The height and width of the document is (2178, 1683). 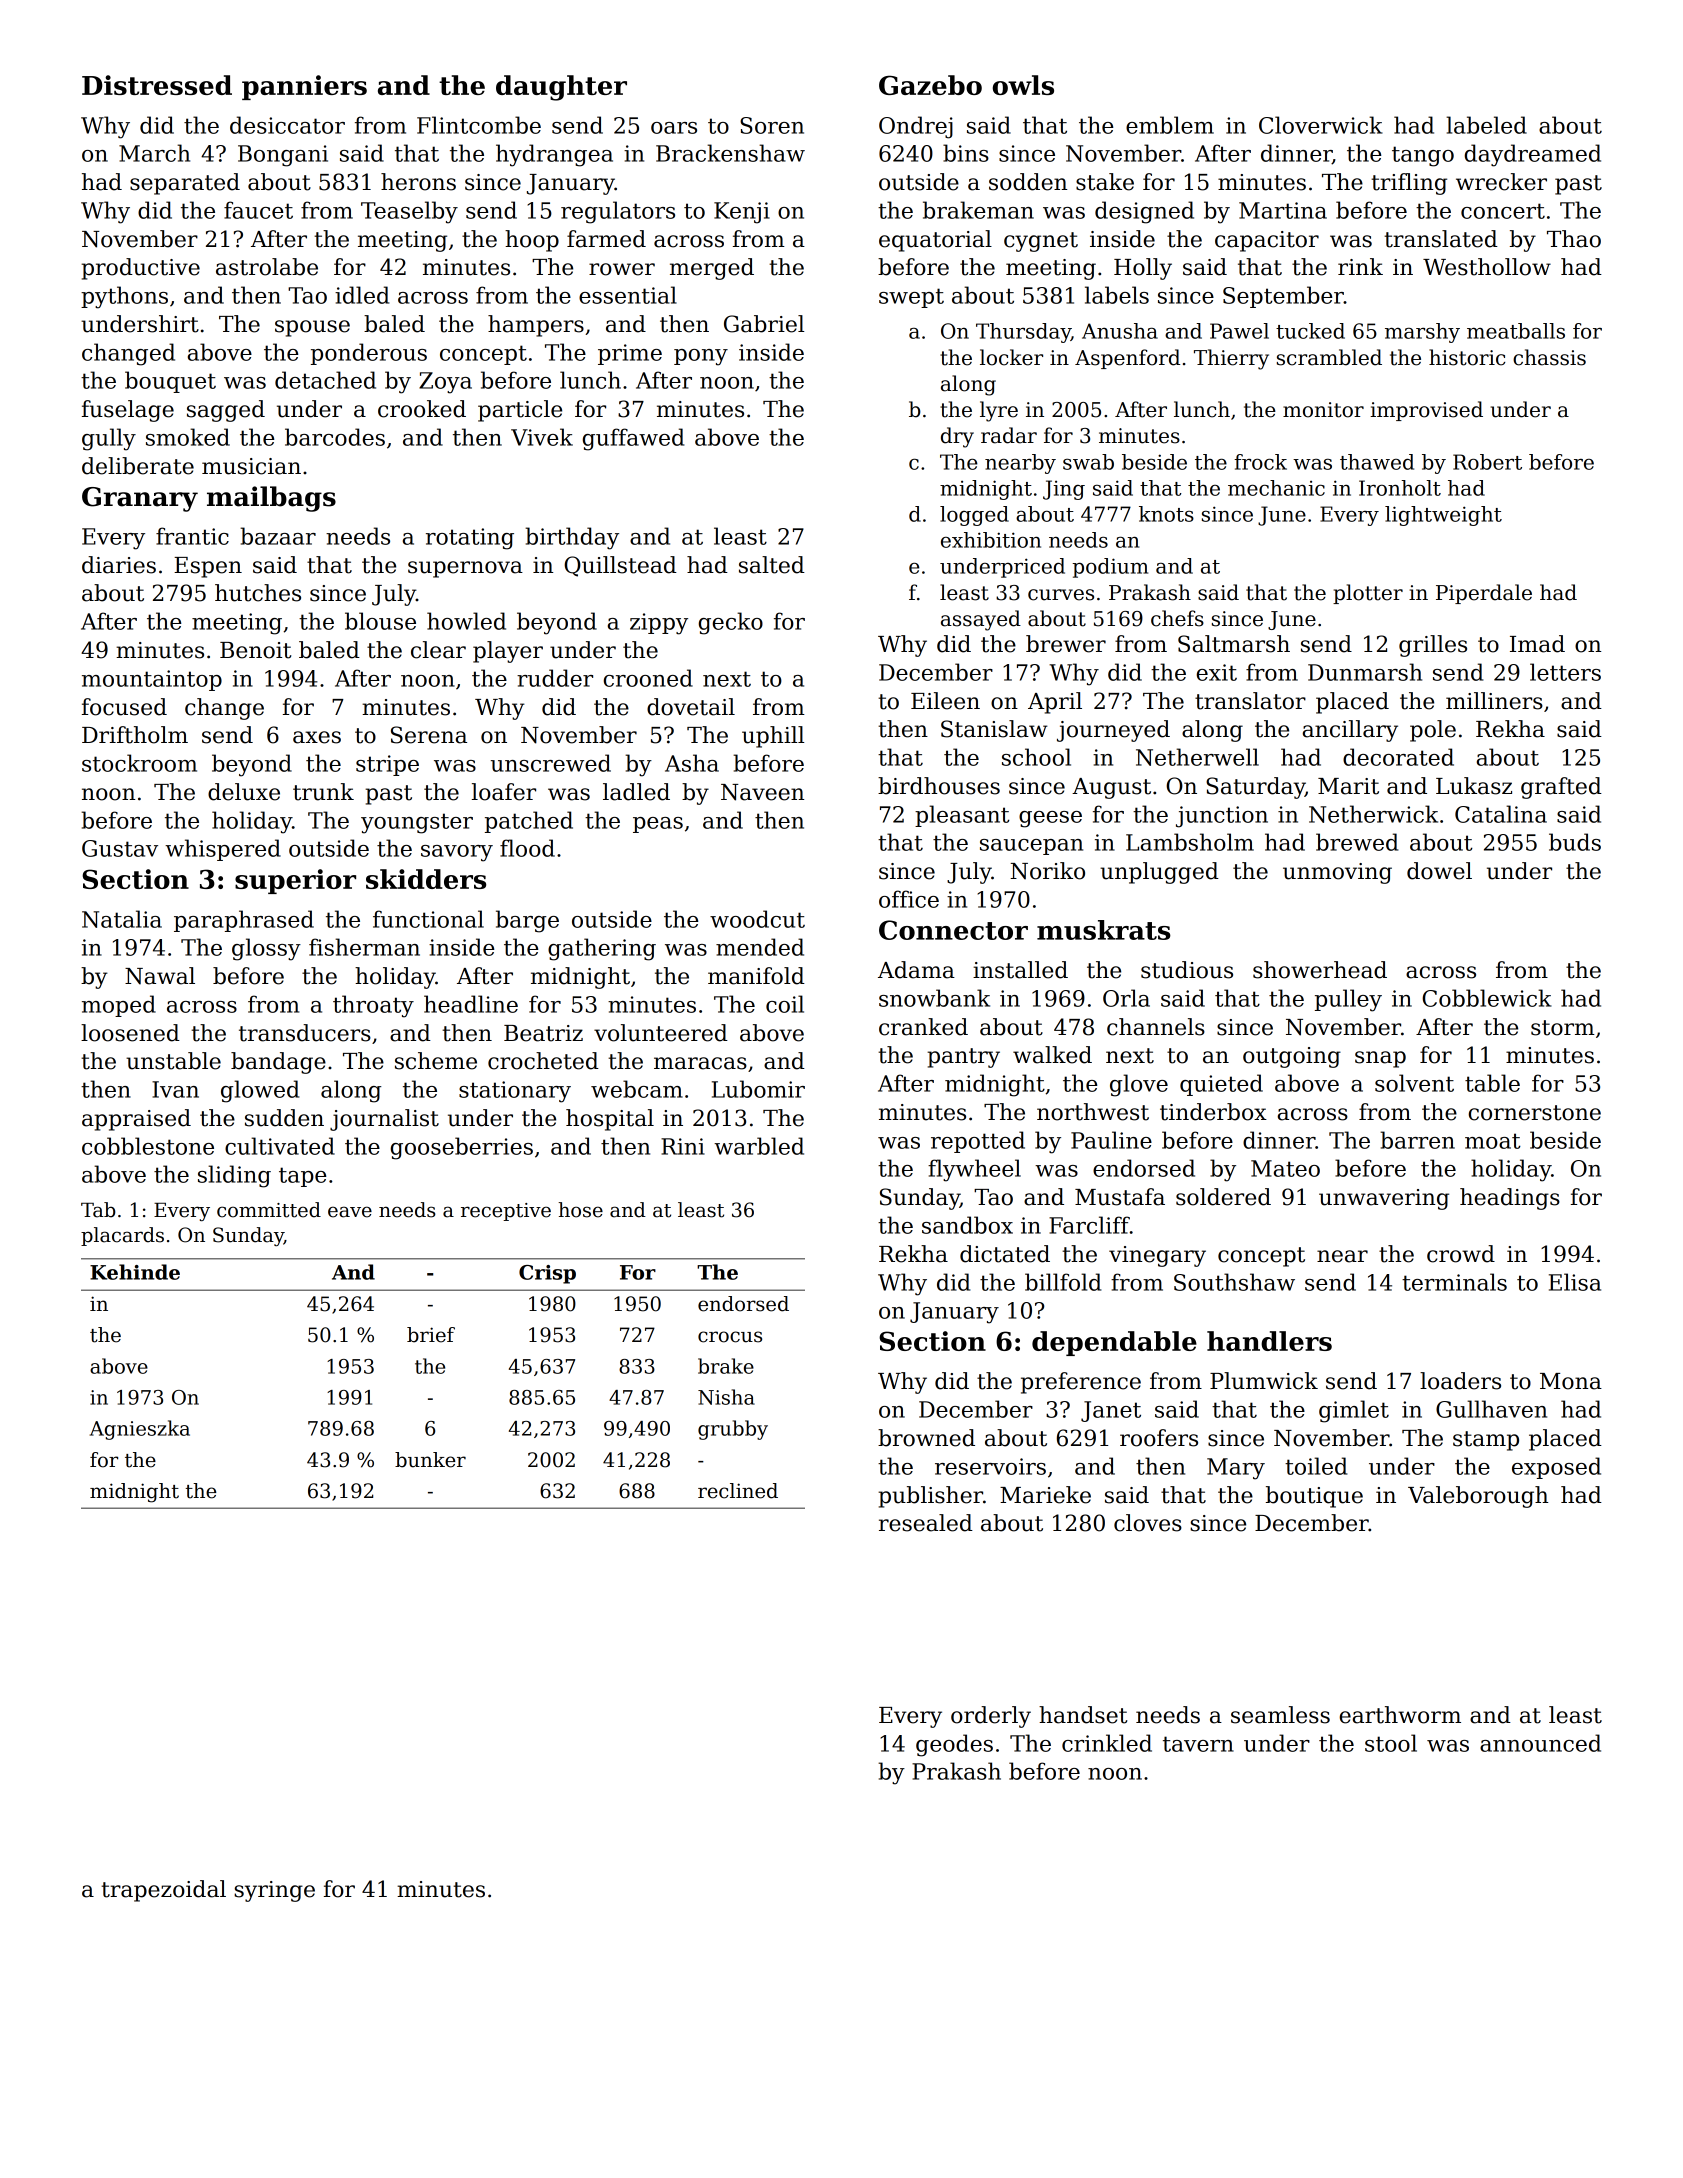 What do you see at coordinates (163, 1891) in the document?
I see `trapezoidal` at bounding box center [163, 1891].
